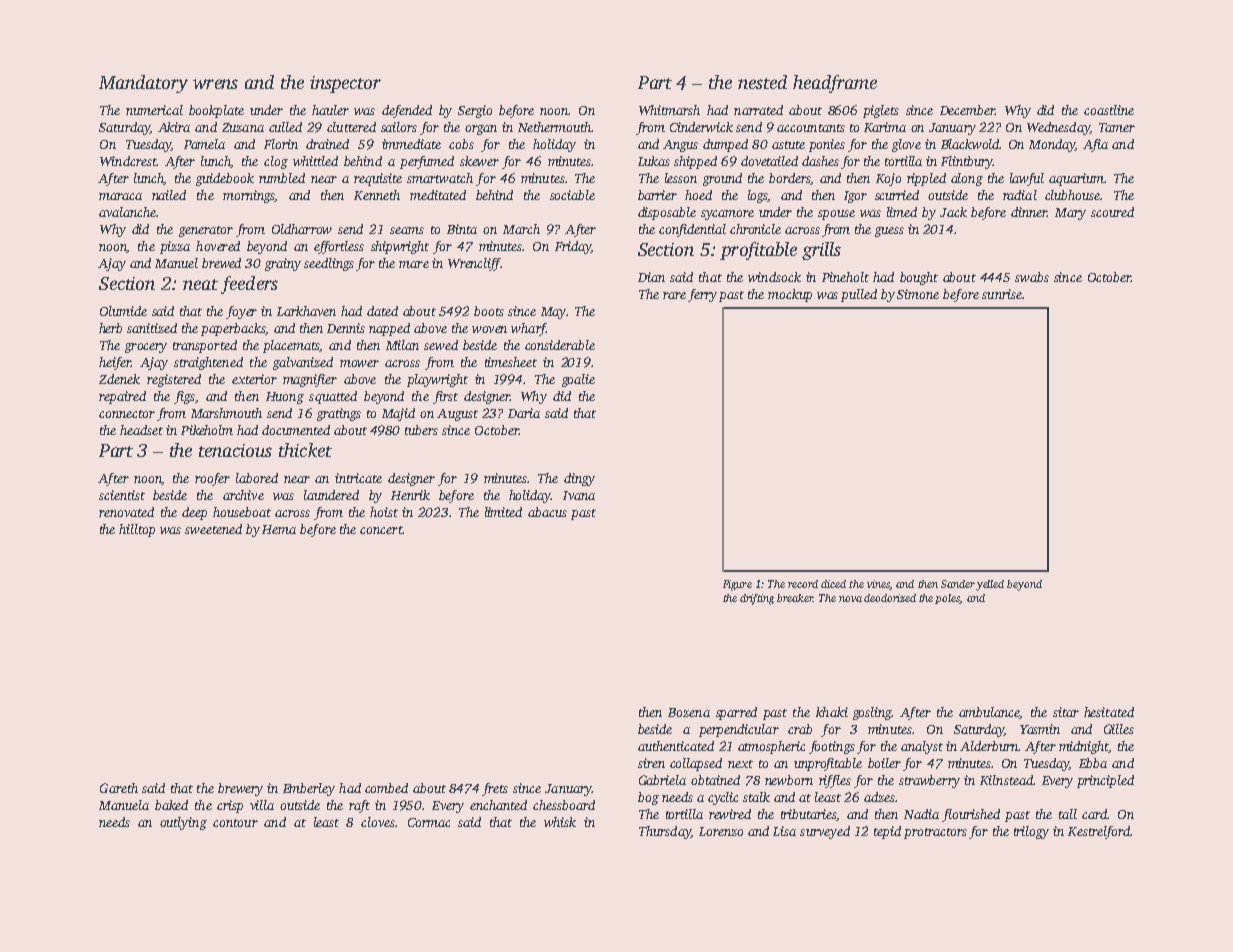 The height and width of the document is (952, 1233). Describe the element at coordinates (958, 584) in the document. I see `Sander` at that location.
